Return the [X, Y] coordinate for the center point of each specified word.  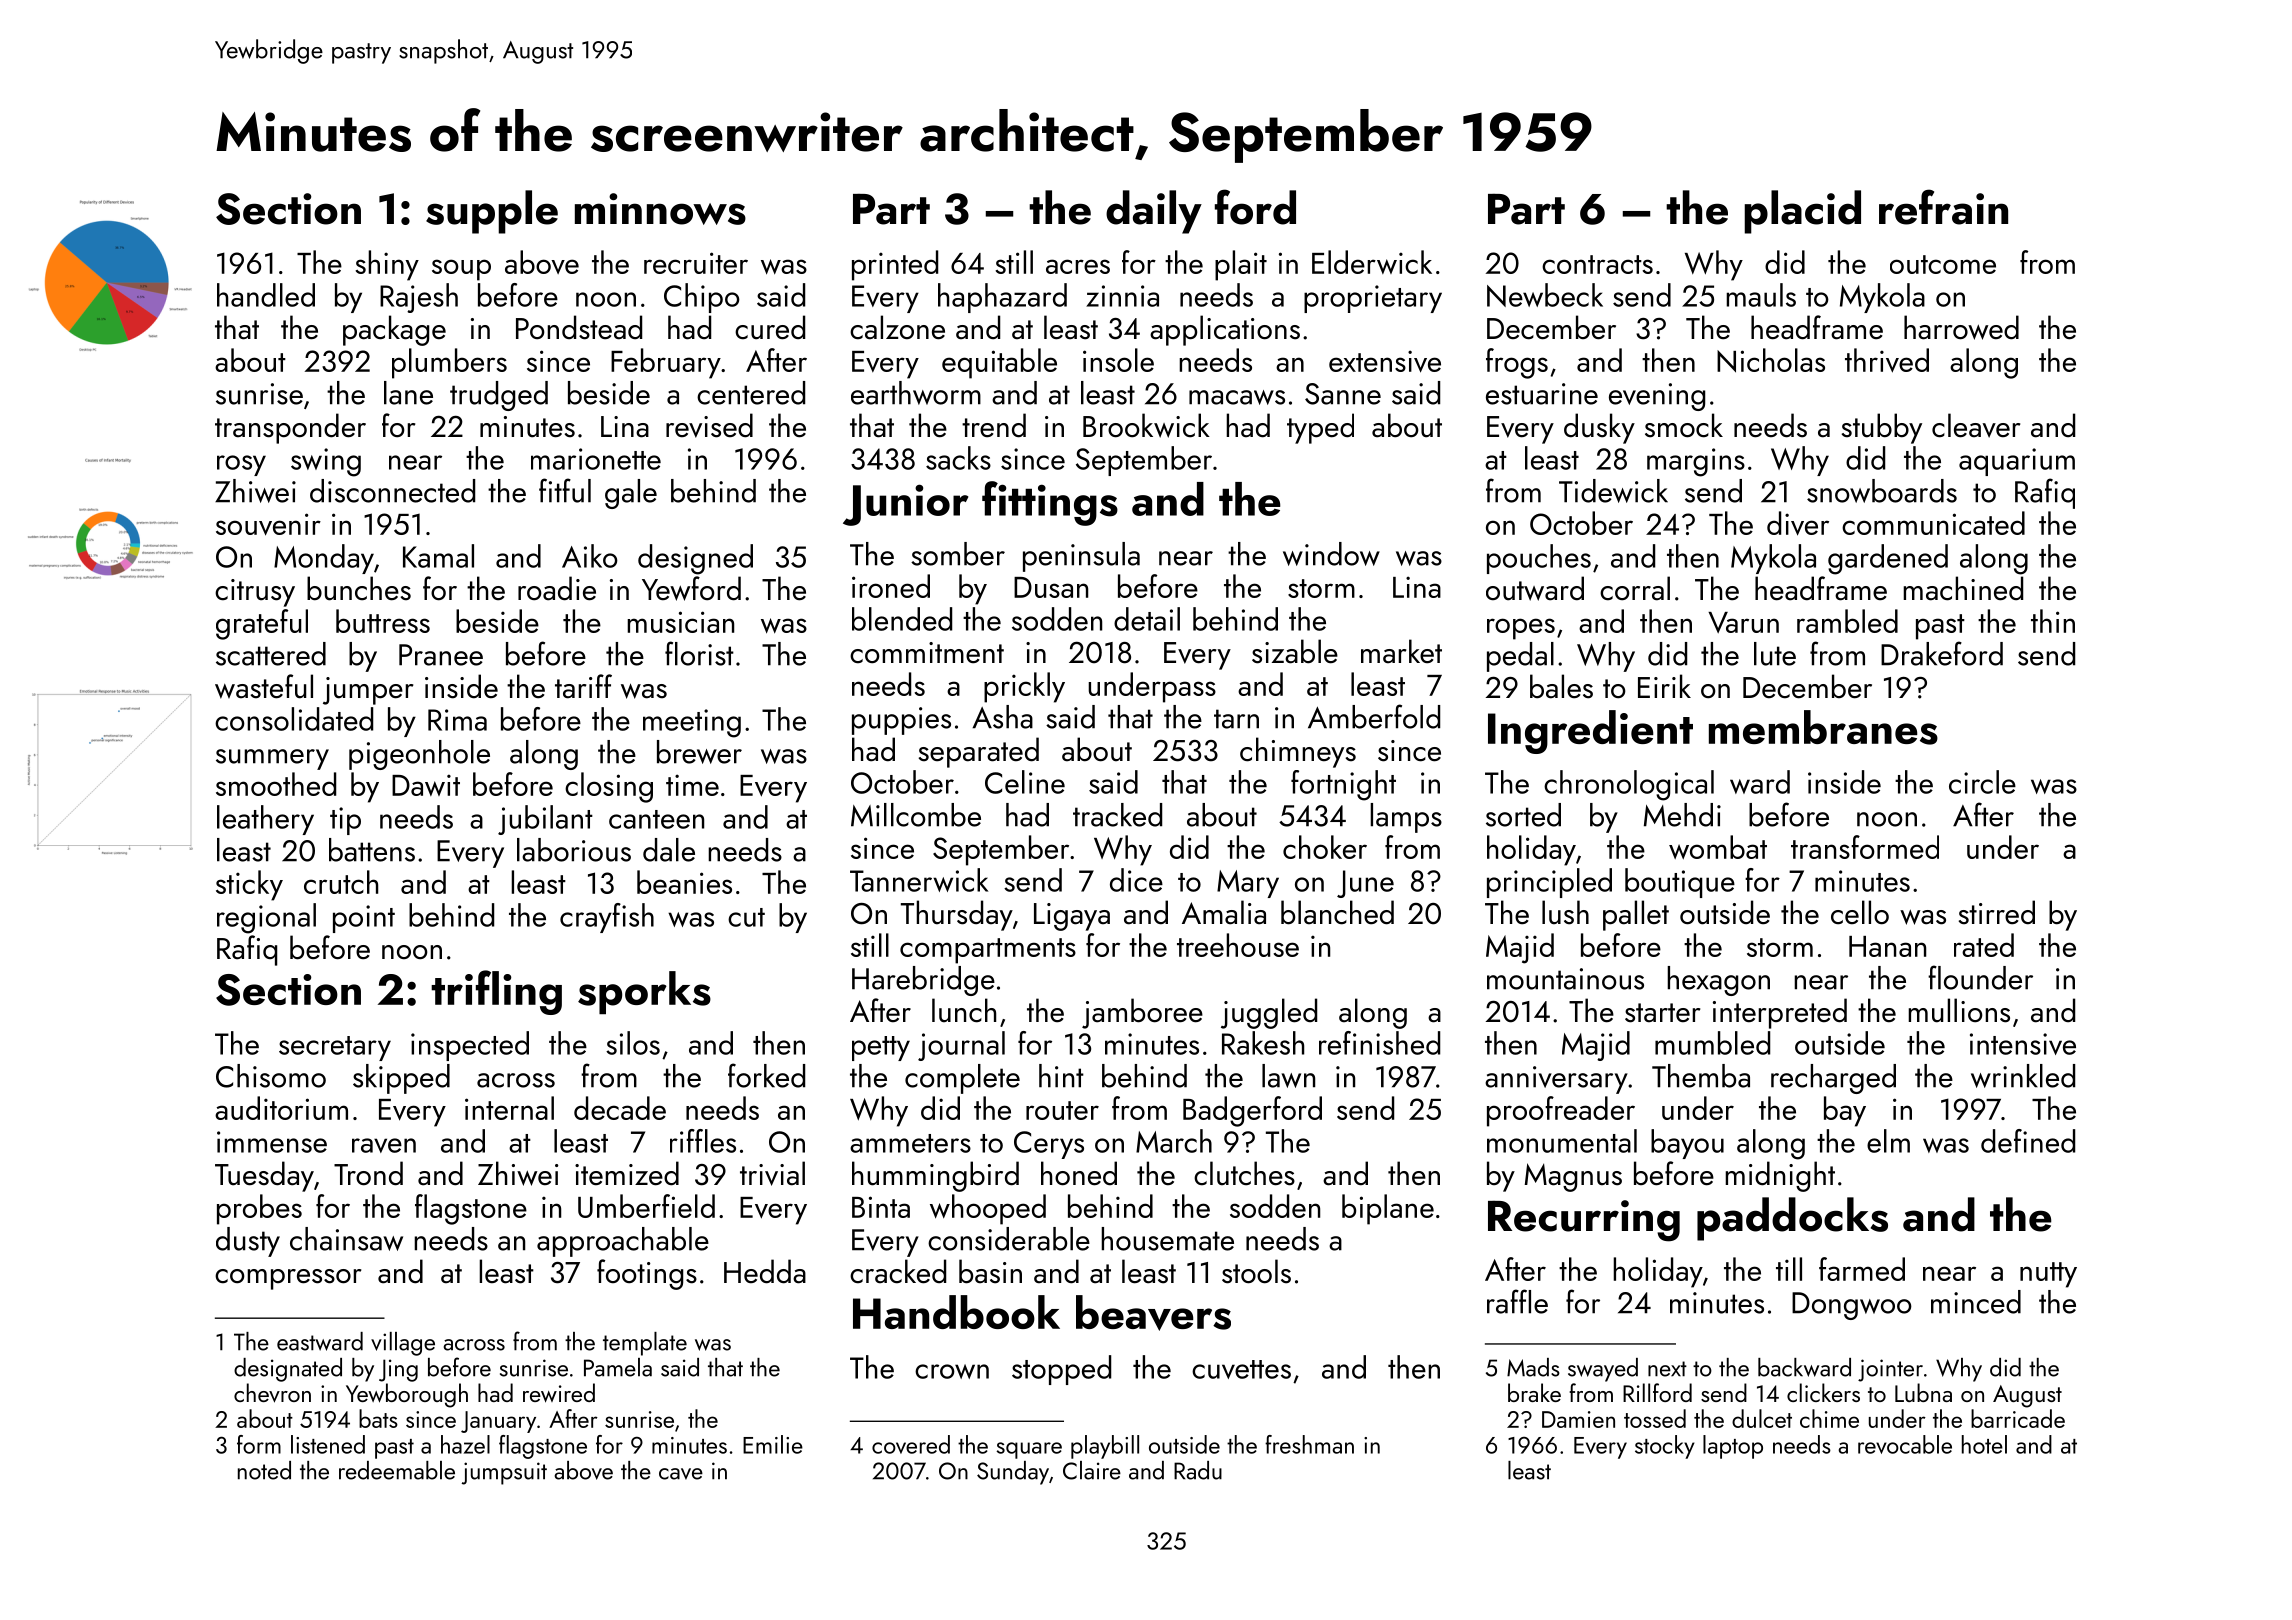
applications [1225, 330]
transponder [290, 428]
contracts [1597, 264]
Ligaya [1072, 917]
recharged [1833, 1079]
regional [266, 918]
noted [264, 1470]
